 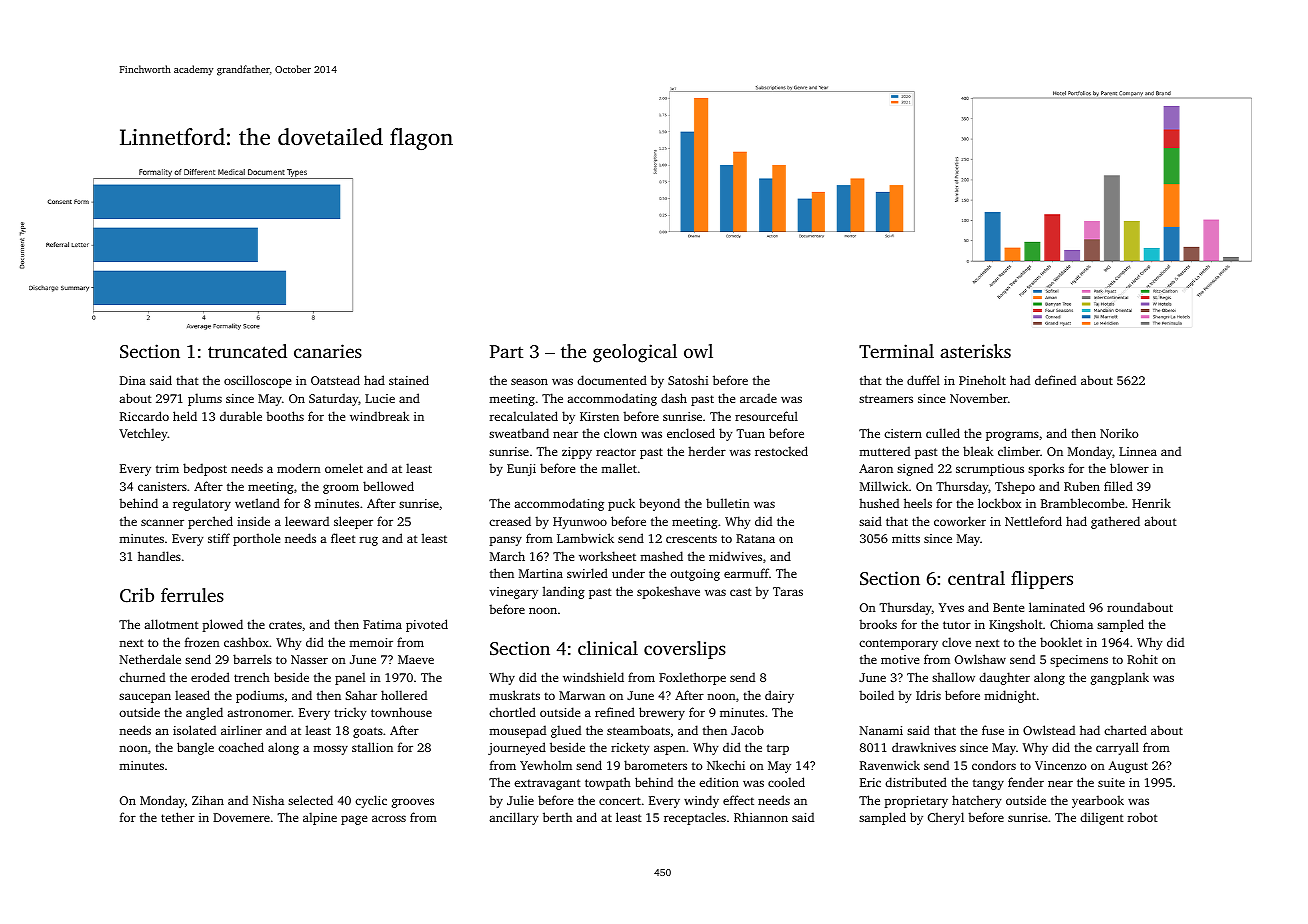 I want to click on scanner, so click(x=162, y=522).
